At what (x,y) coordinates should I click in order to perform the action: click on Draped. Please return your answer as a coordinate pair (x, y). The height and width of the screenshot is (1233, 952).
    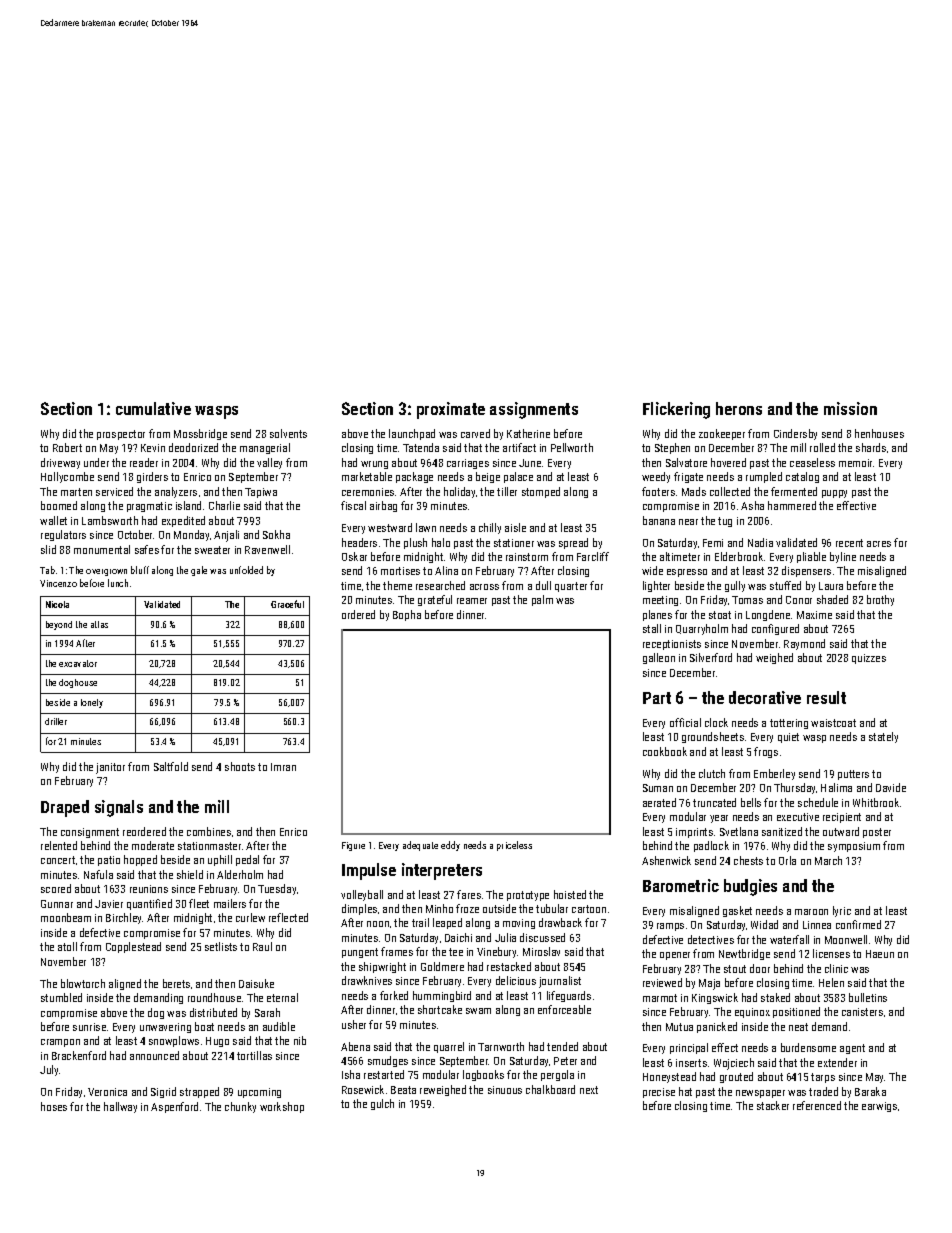
    Looking at the image, I should click on (65, 808).
